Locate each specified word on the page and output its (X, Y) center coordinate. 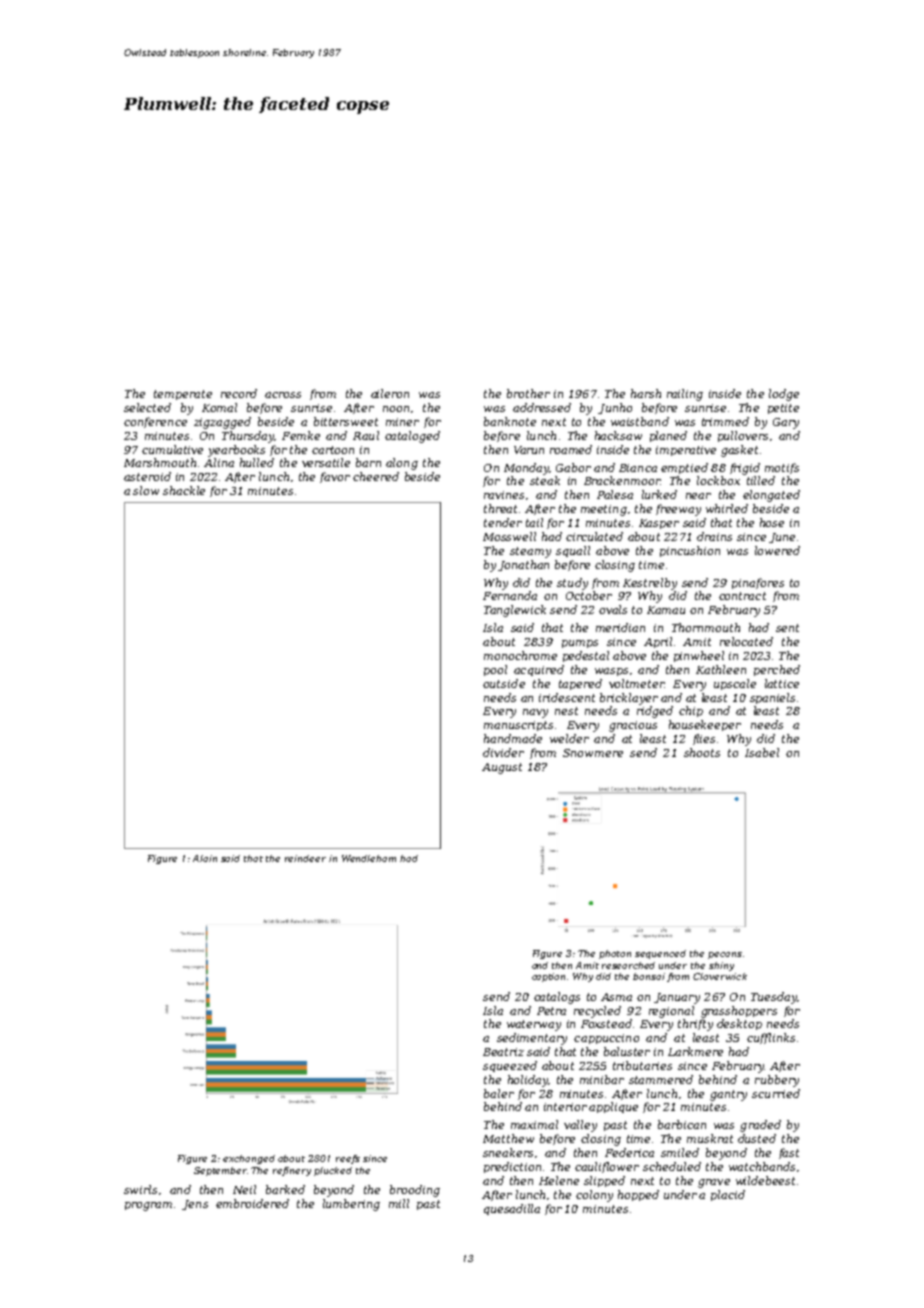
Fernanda (510, 595)
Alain (205, 858)
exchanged (249, 1159)
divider (503, 752)
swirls (140, 1189)
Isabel (762, 752)
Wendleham (369, 858)
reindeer (305, 858)
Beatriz (503, 1052)
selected (147, 407)
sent (787, 628)
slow (146, 490)
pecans (725, 955)
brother (528, 393)
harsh (646, 393)
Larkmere (695, 1051)
